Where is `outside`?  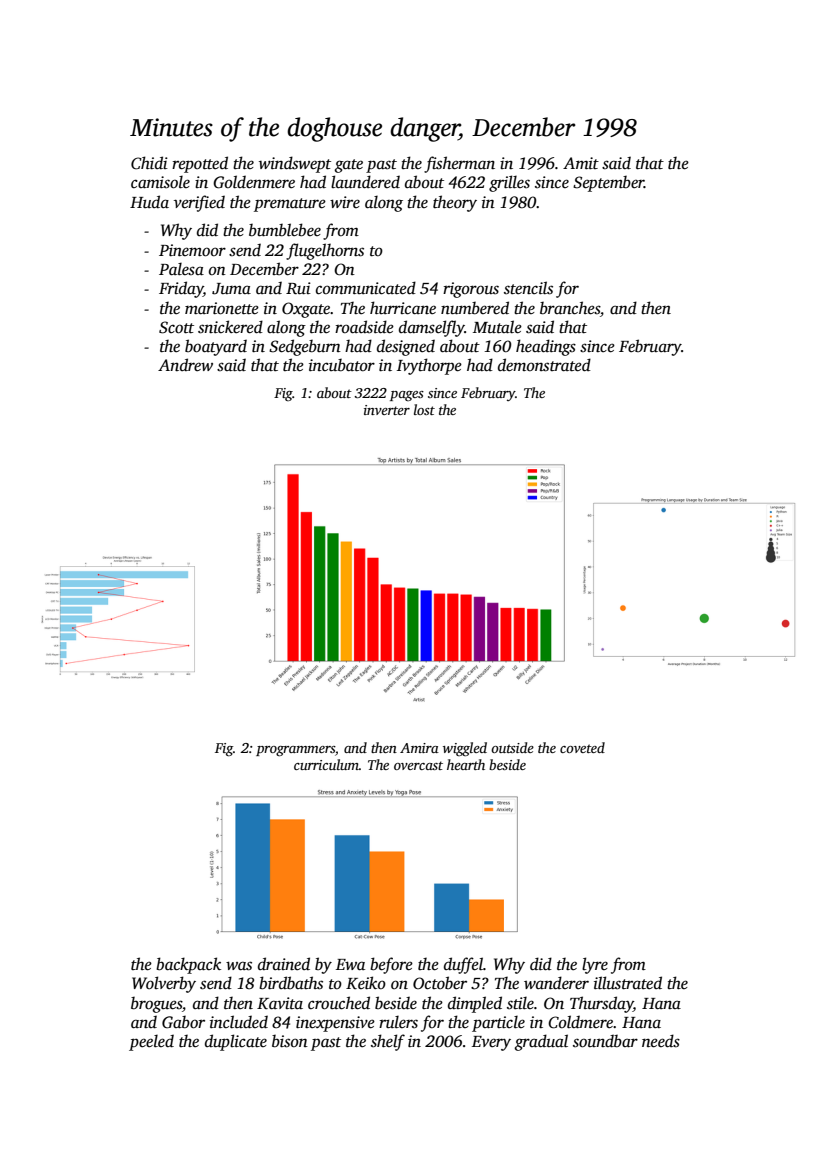 outside is located at coordinates (512, 747).
